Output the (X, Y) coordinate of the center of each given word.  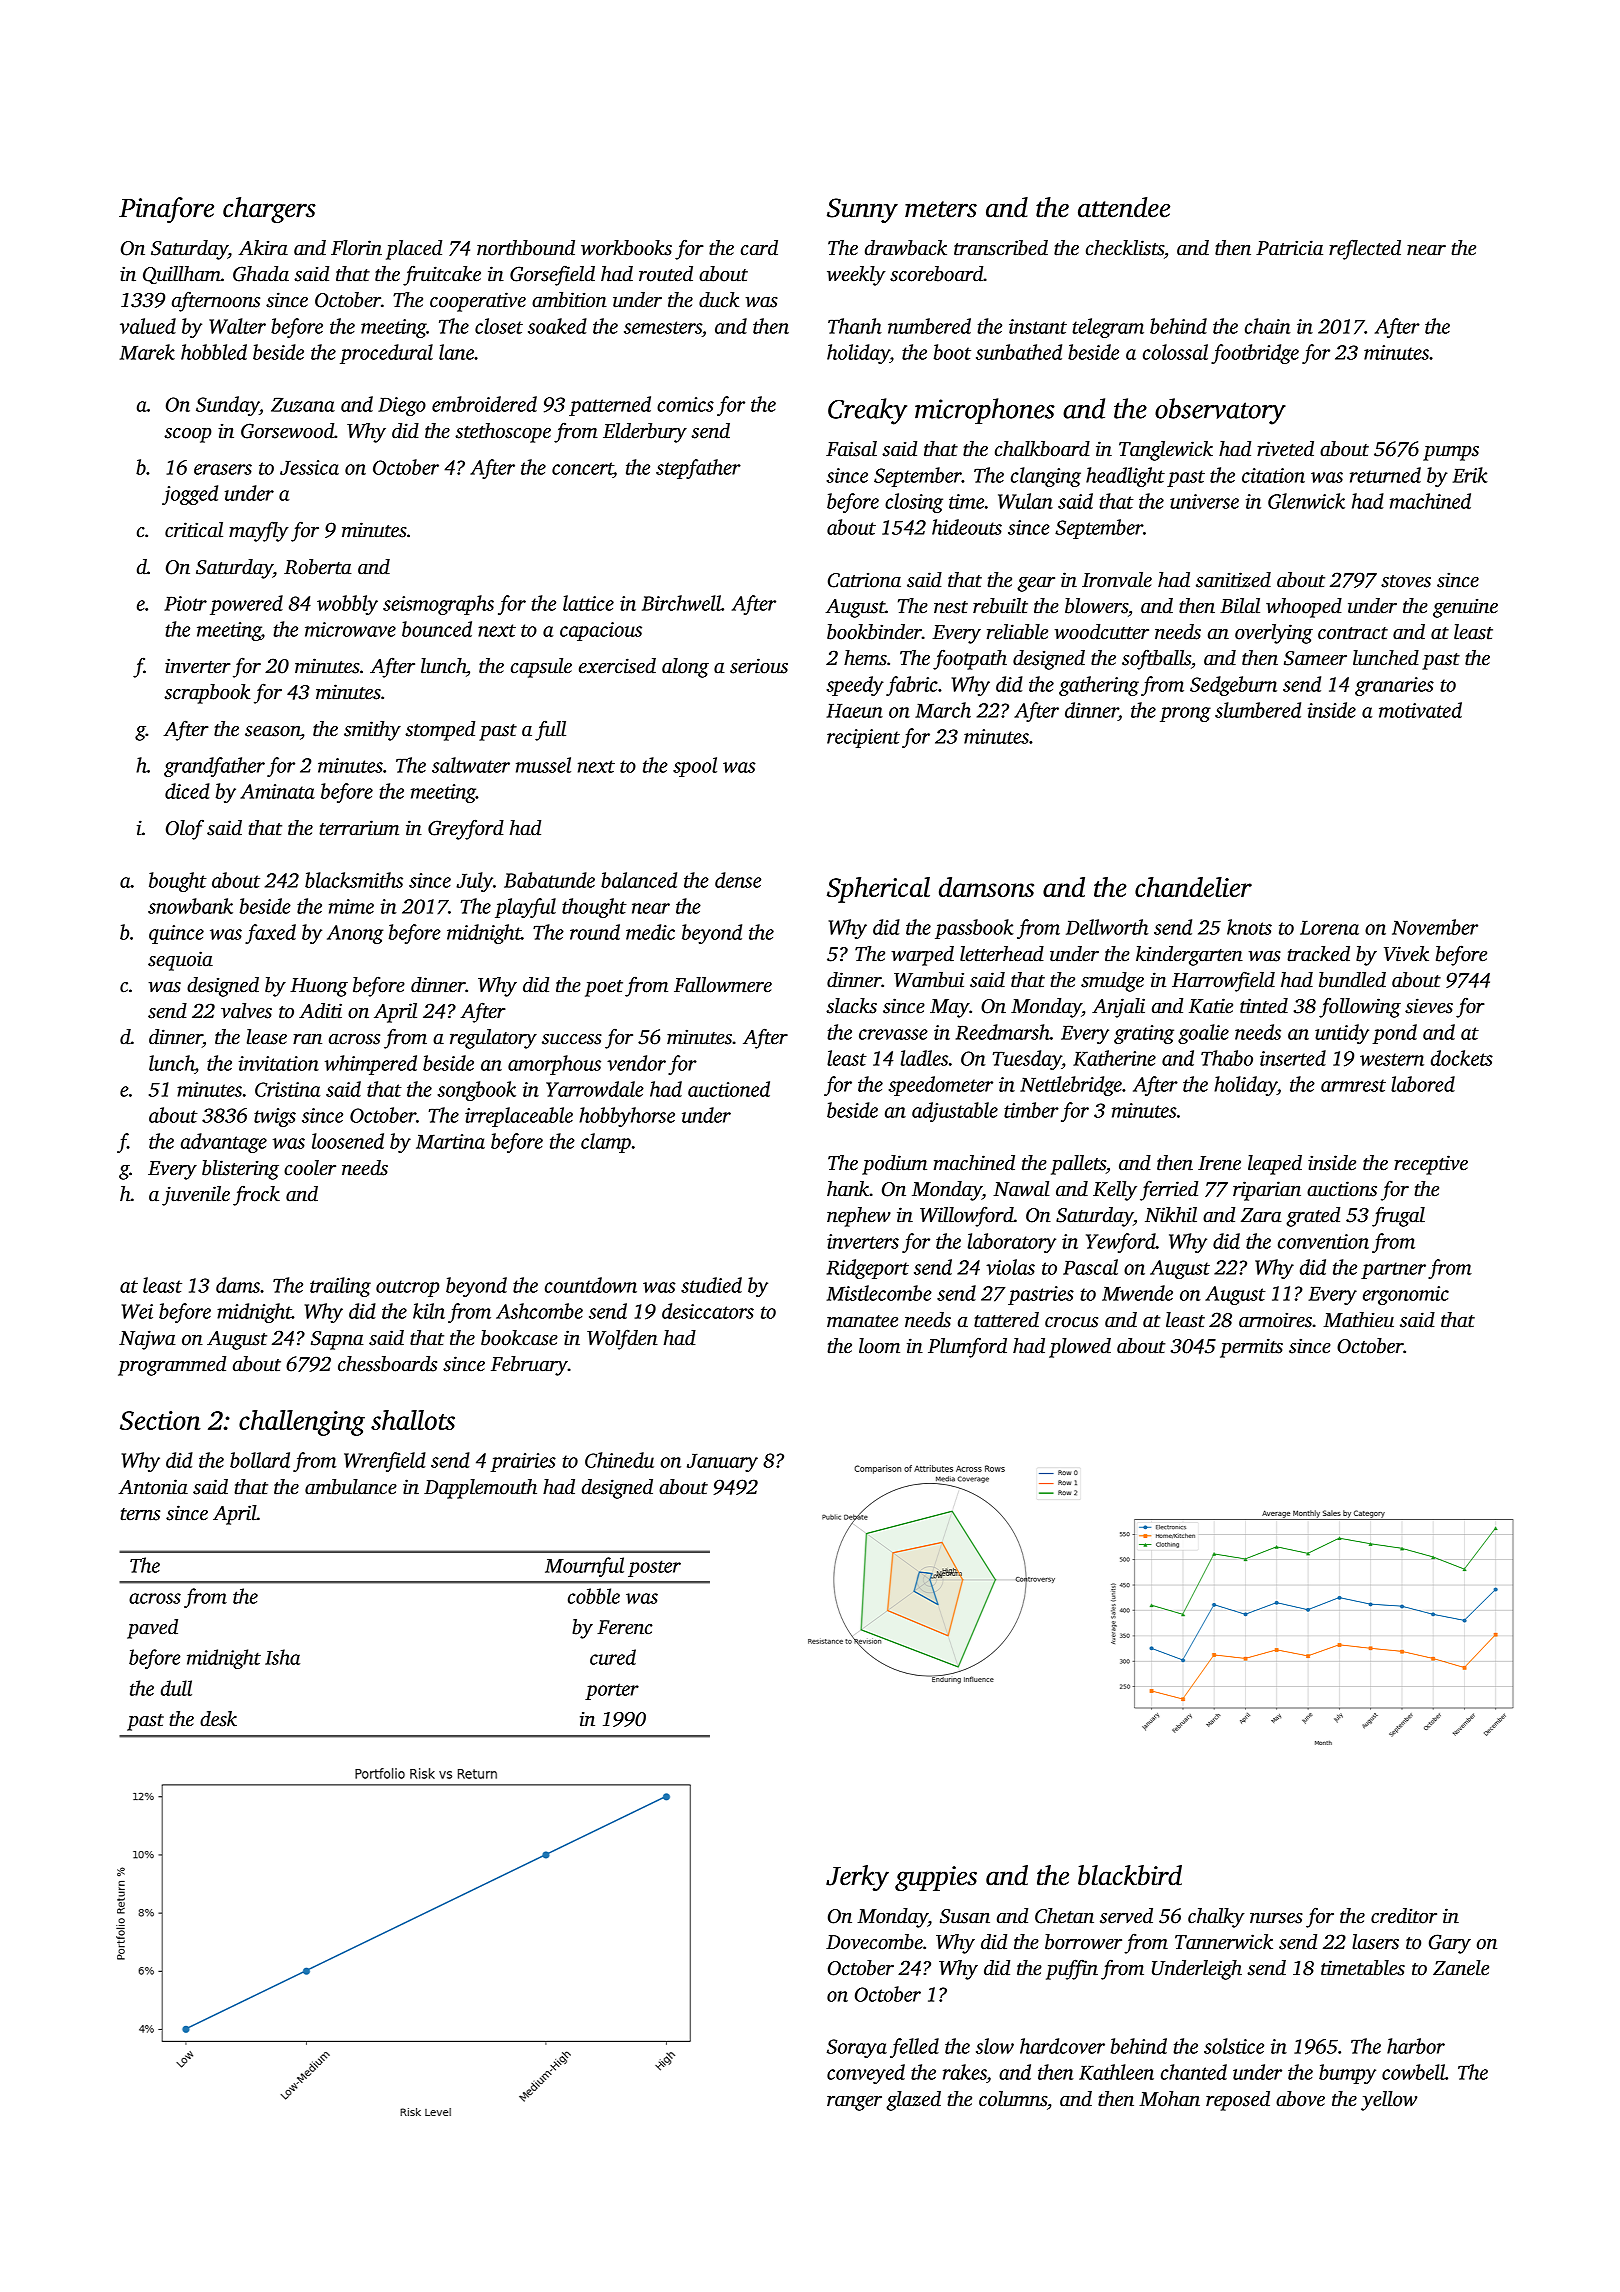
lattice (588, 603)
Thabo (1227, 1058)
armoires (1275, 1320)
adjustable (955, 1112)
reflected (1365, 249)
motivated (1420, 710)
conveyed (866, 2074)
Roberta (318, 567)
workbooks (626, 248)
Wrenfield (385, 1462)
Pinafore (166, 210)
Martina (450, 1141)
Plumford (967, 1347)
